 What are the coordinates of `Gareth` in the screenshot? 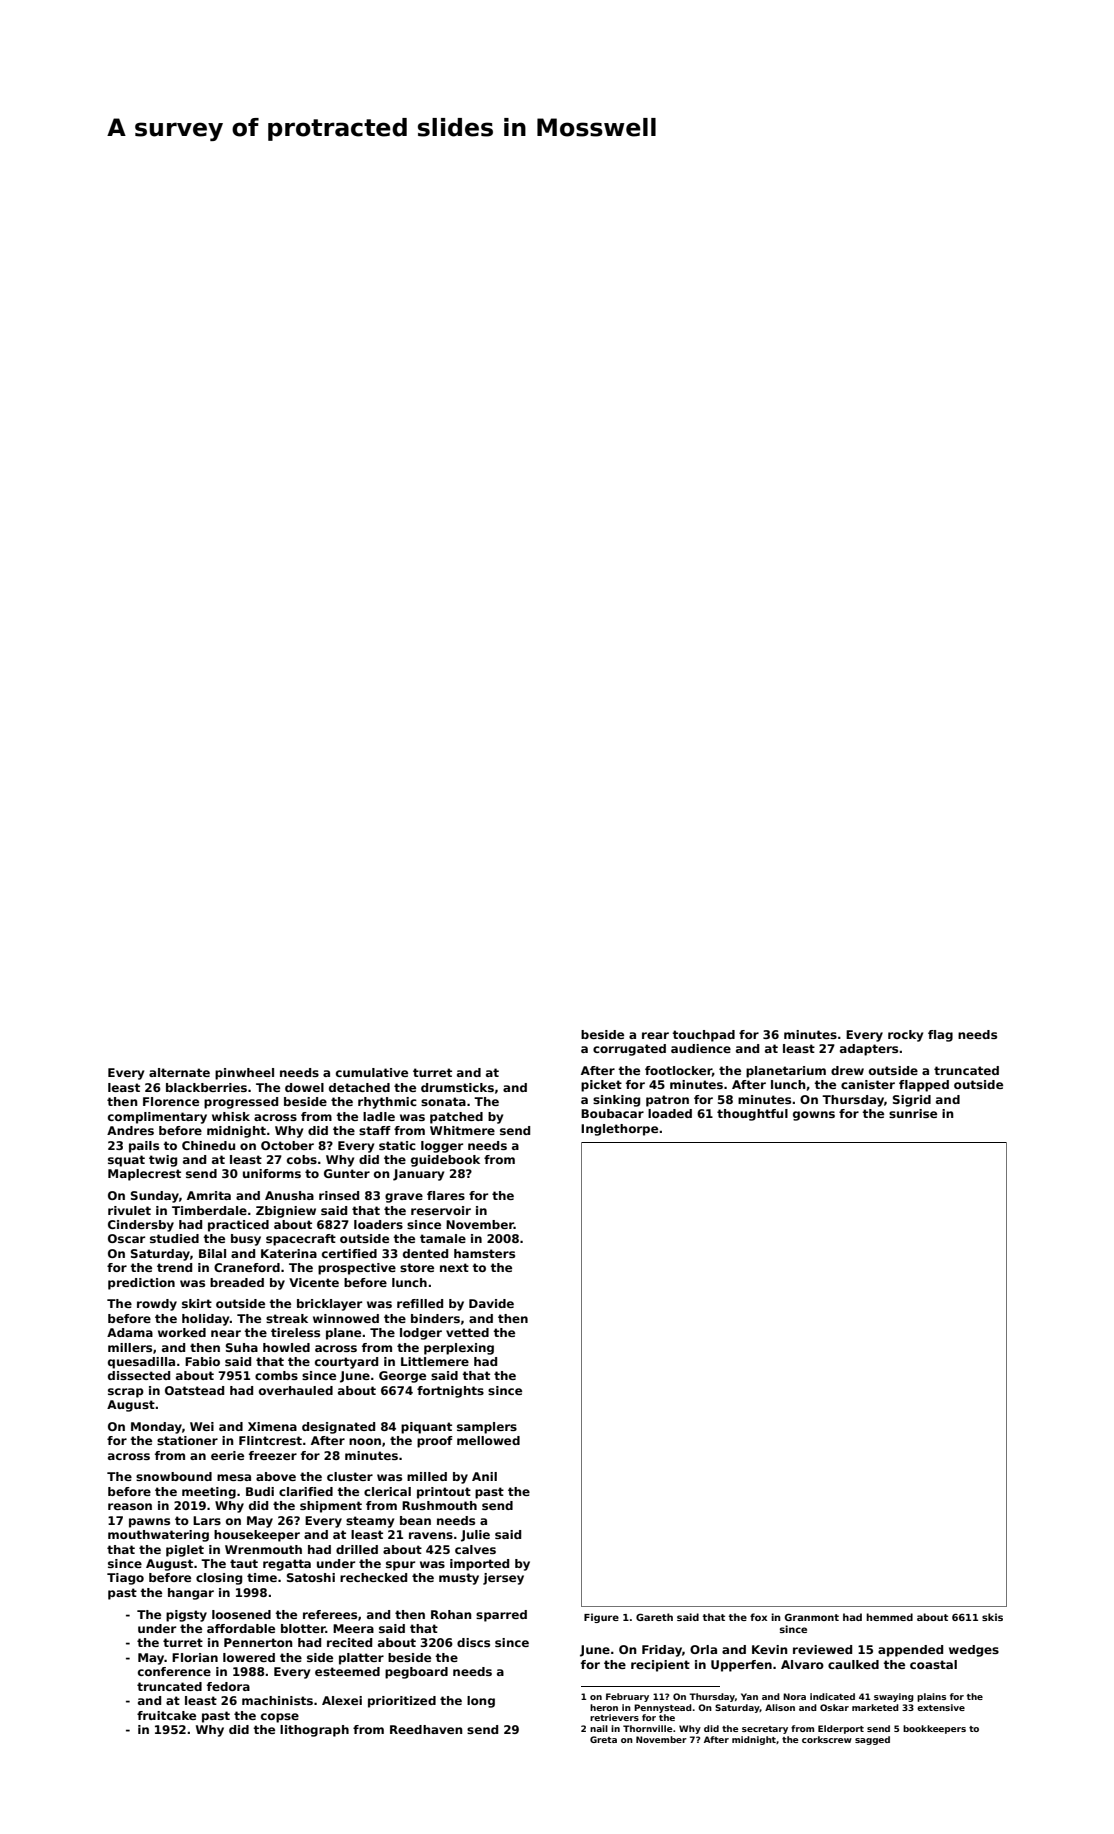 It's located at (654, 1617).
